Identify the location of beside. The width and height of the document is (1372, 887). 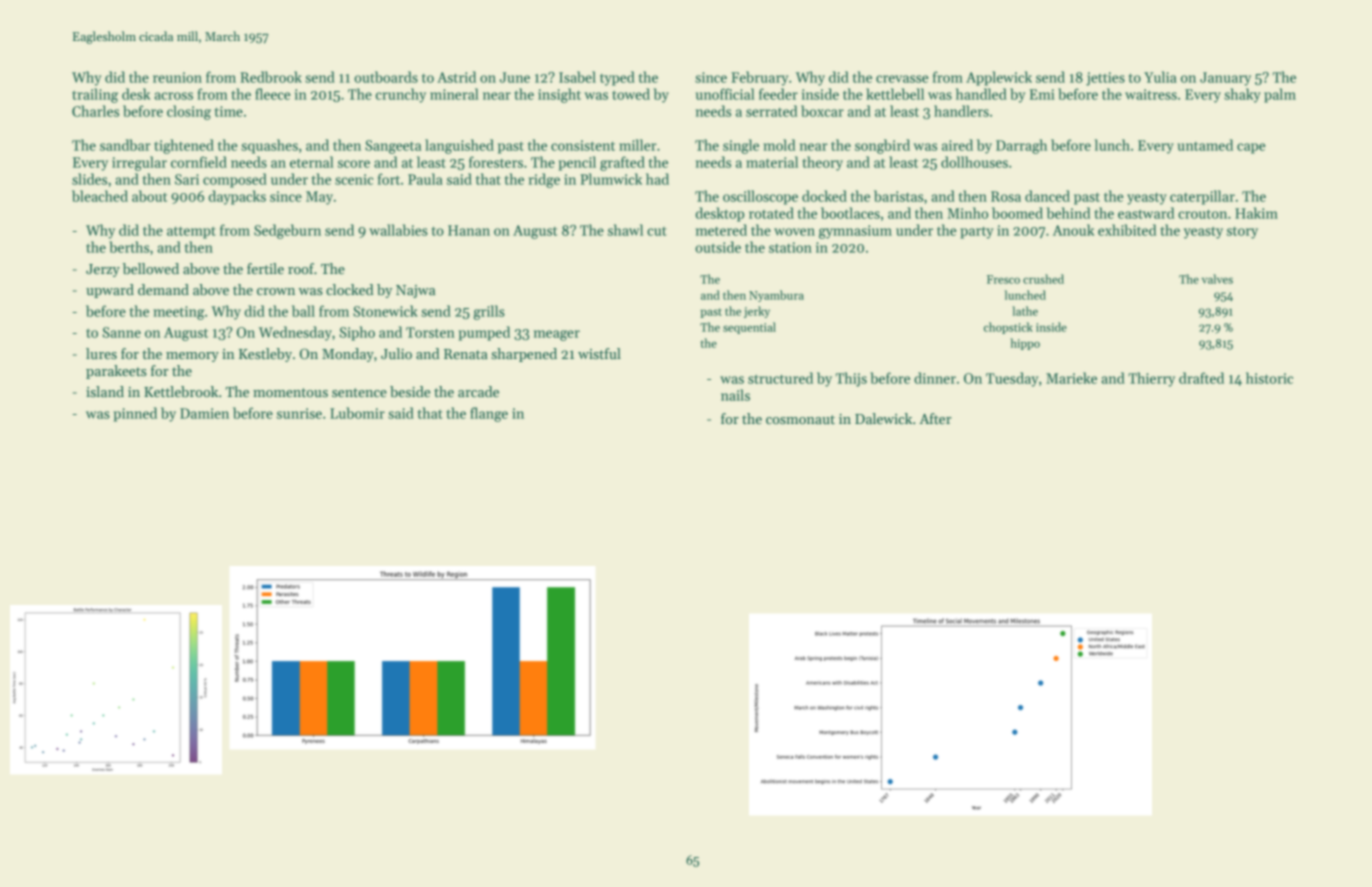
(410, 391).
